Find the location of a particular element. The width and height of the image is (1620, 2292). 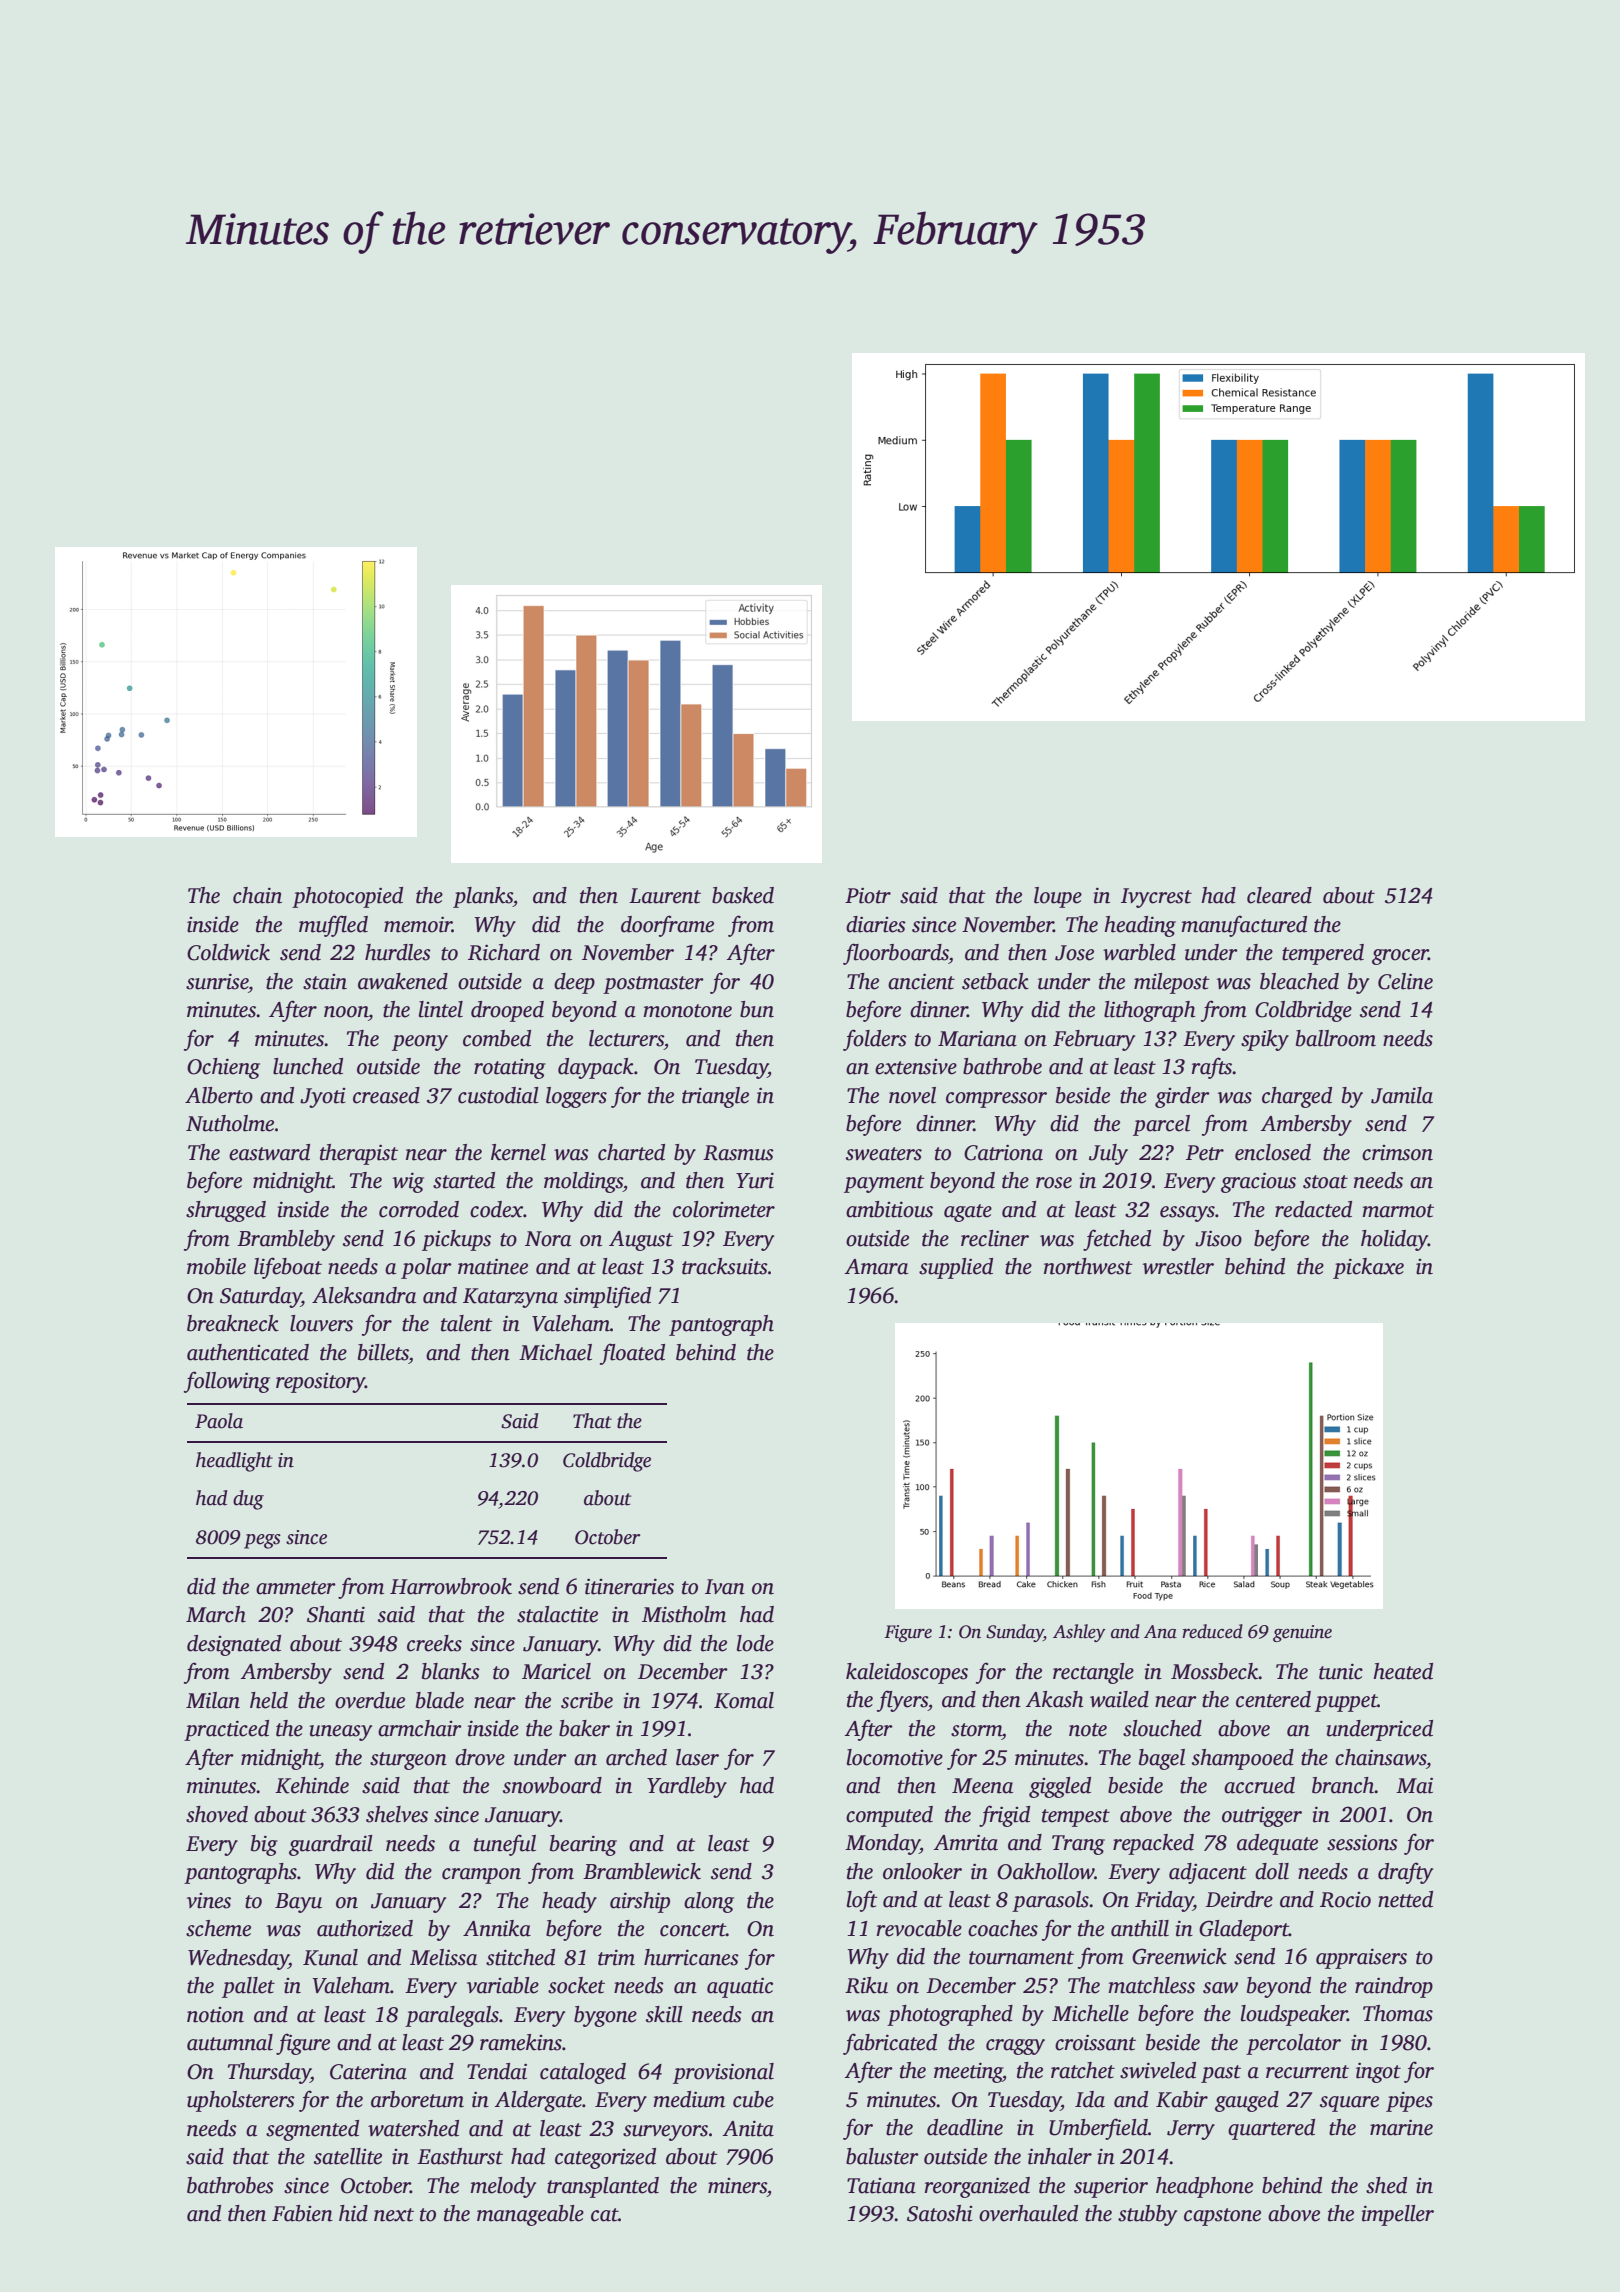

pickaxe is located at coordinates (1368, 1268).
